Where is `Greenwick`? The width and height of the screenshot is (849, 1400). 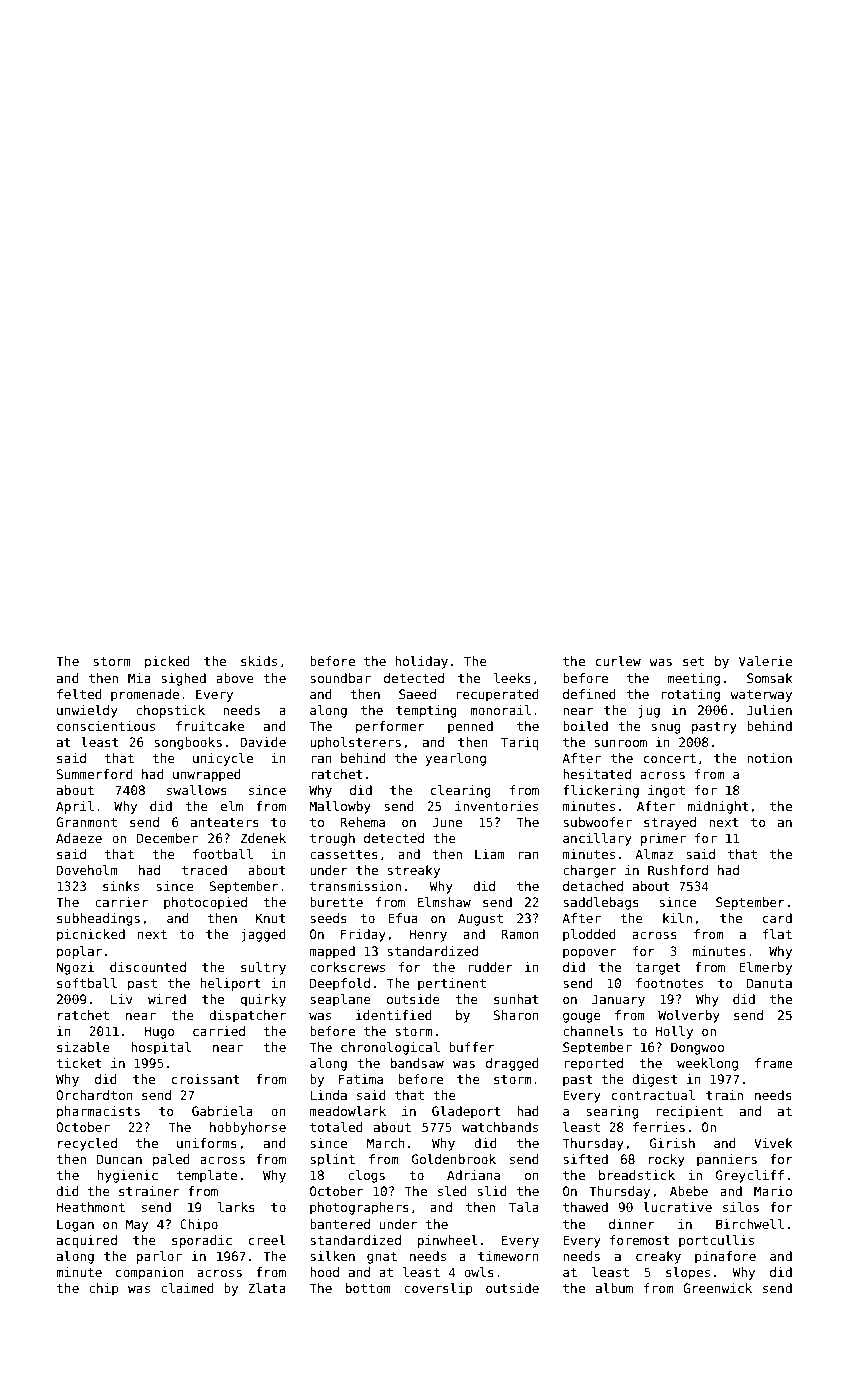 Greenwick is located at coordinates (717, 1288).
